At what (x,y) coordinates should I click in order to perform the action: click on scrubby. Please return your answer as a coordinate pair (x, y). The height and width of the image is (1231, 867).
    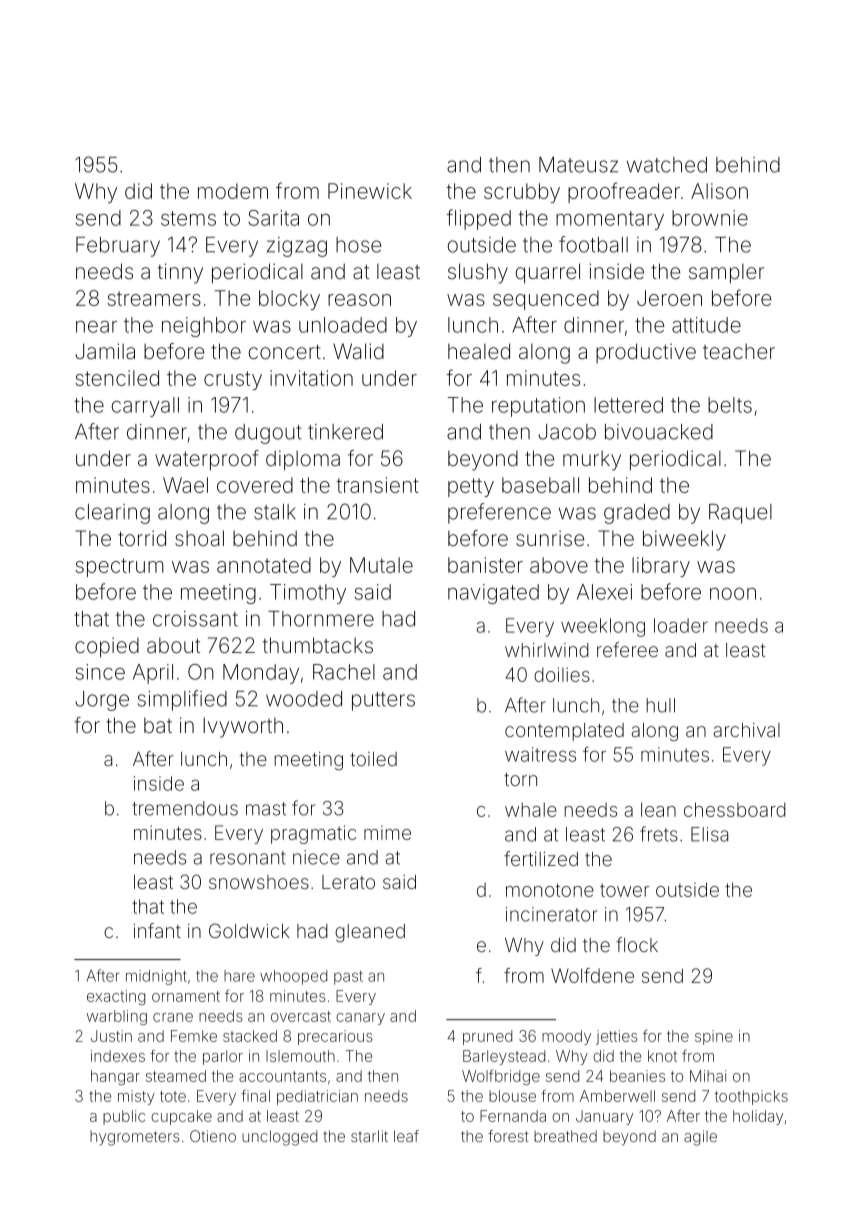
    Looking at the image, I should click on (522, 193).
